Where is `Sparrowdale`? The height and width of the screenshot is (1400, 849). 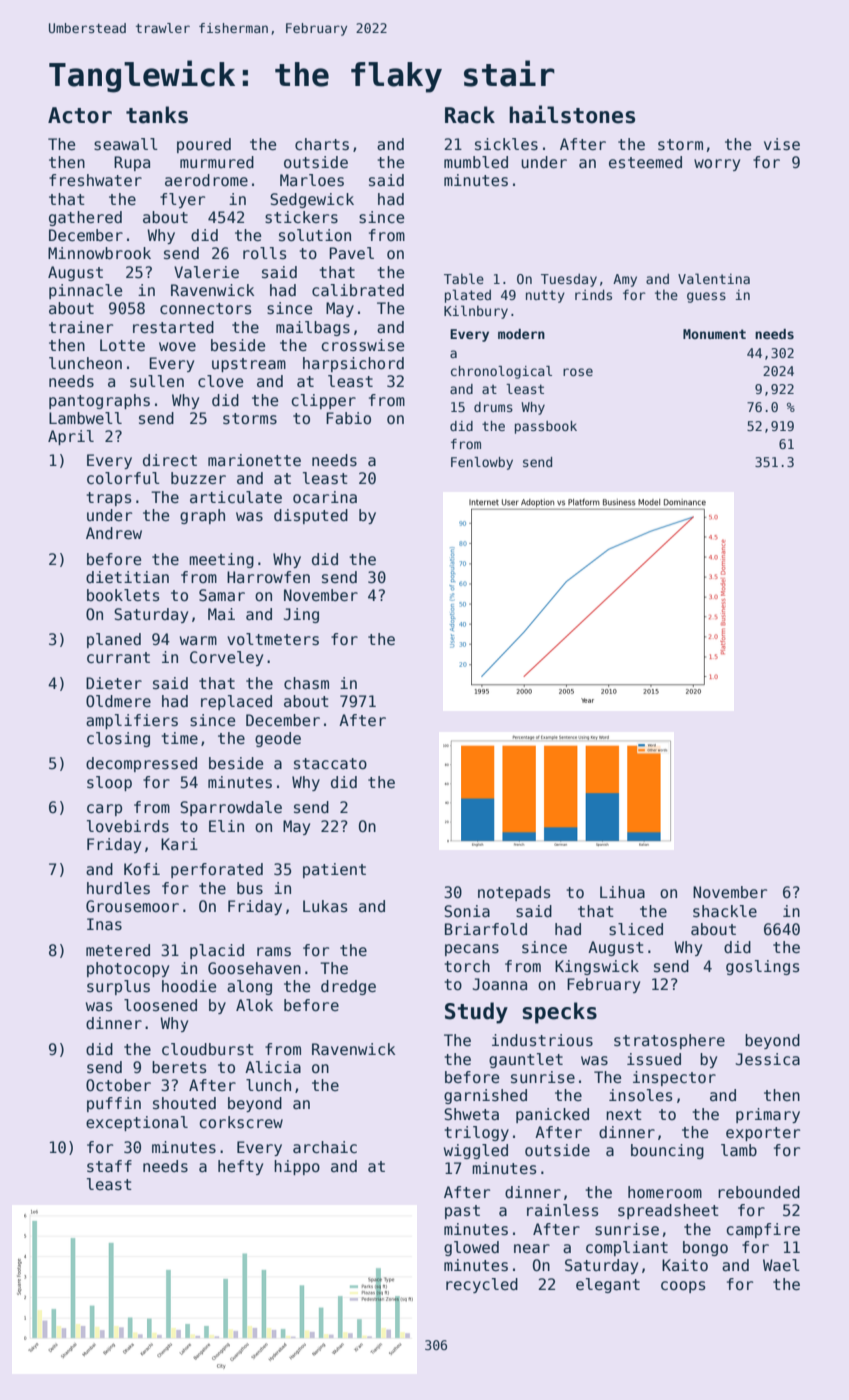 Sparrowdale is located at coordinates (231, 808).
